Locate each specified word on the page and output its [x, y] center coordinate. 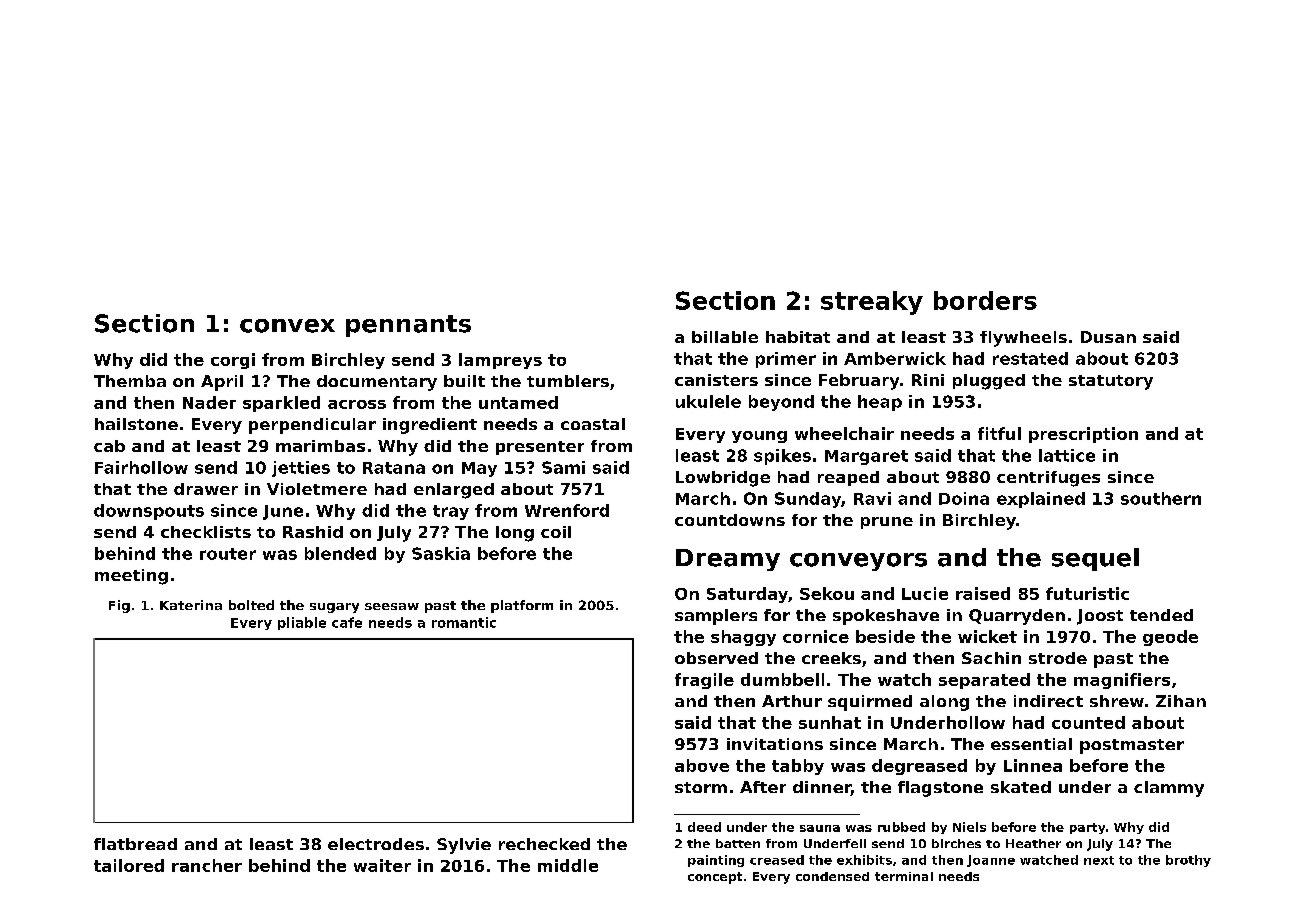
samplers [716, 617]
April [222, 383]
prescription [1083, 435]
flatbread [135, 844]
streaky [872, 303]
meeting [131, 577]
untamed [518, 402]
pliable [302, 623]
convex [287, 326]
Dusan [1108, 337]
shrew [1117, 701]
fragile [704, 681]
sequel [1095, 559]
